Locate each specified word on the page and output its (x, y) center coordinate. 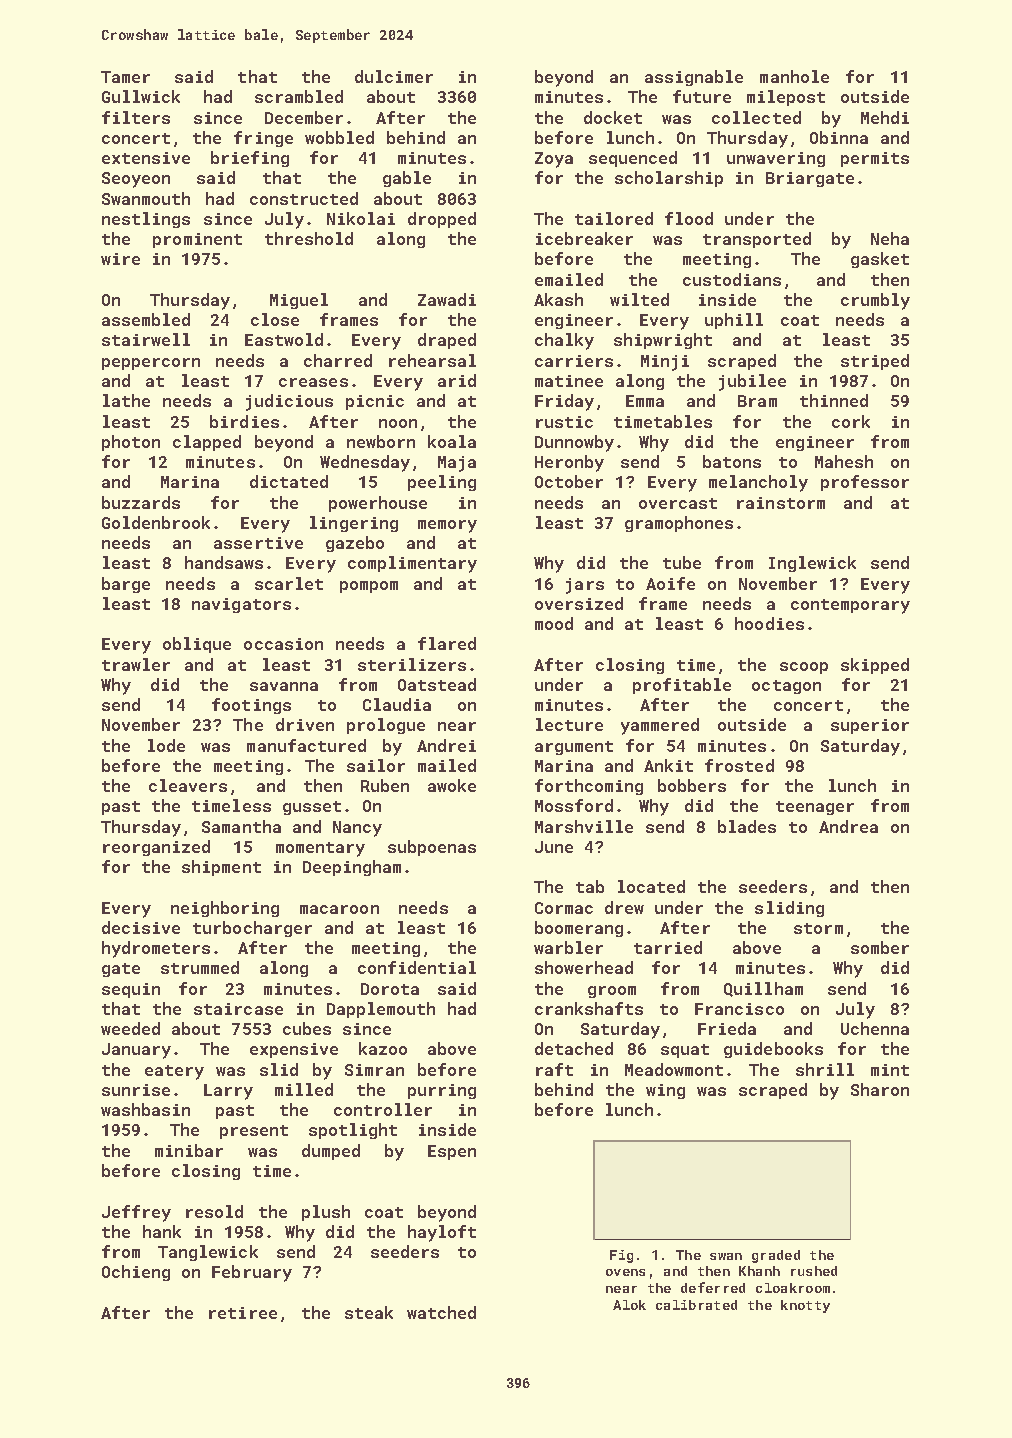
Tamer (125, 77)
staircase (238, 1009)
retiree (243, 1313)
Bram (757, 401)
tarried (668, 947)
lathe (126, 400)
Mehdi (885, 117)
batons (732, 461)
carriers (574, 361)
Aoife (670, 583)
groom (612, 992)
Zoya (554, 160)
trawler (136, 664)
